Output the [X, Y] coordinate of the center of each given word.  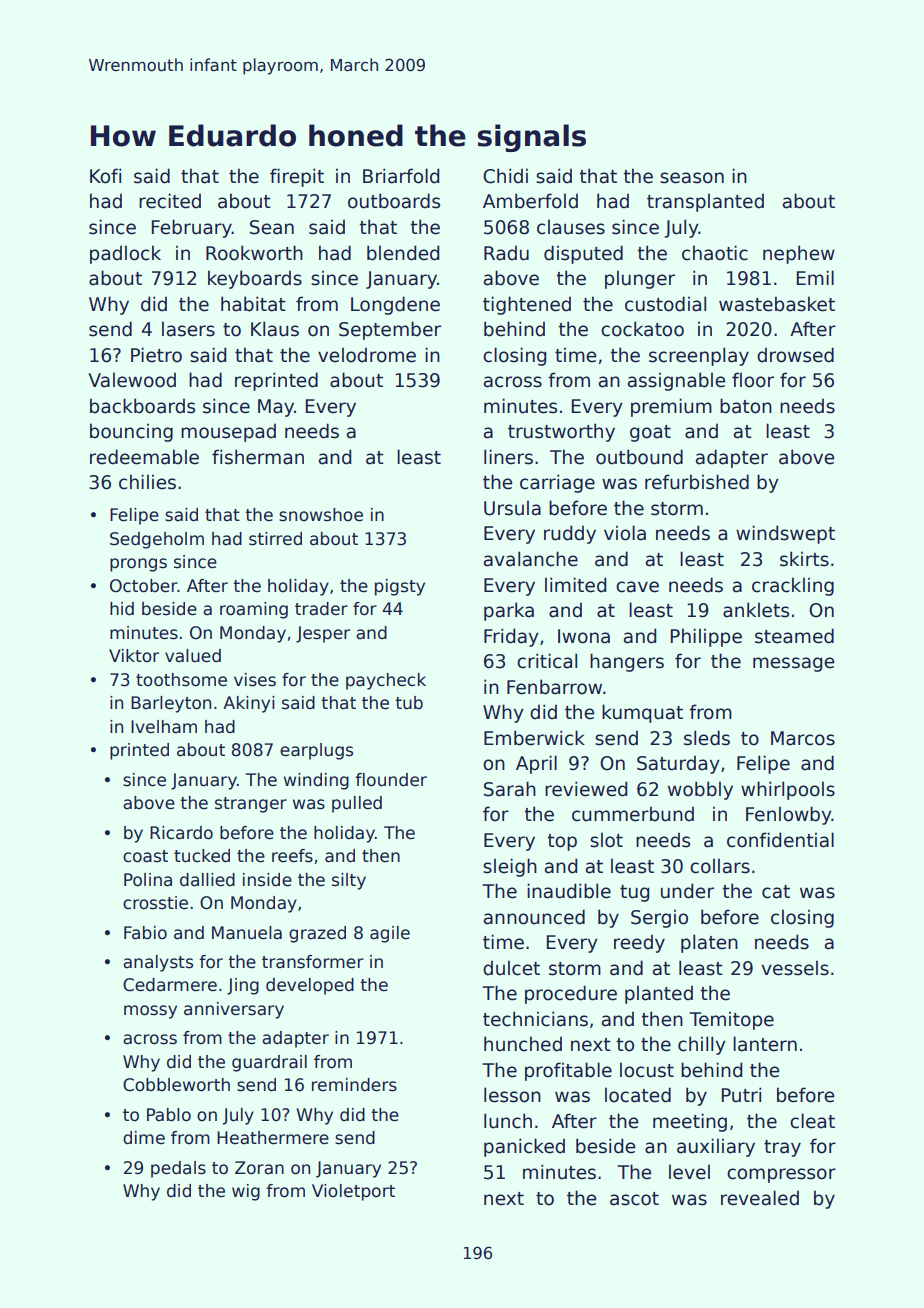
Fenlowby [789, 815]
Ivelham [164, 727]
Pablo [169, 1115]
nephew [799, 254]
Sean [272, 227]
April [536, 764]
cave [637, 587]
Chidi [505, 176]
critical [547, 661]
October [144, 586]
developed [310, 986]
